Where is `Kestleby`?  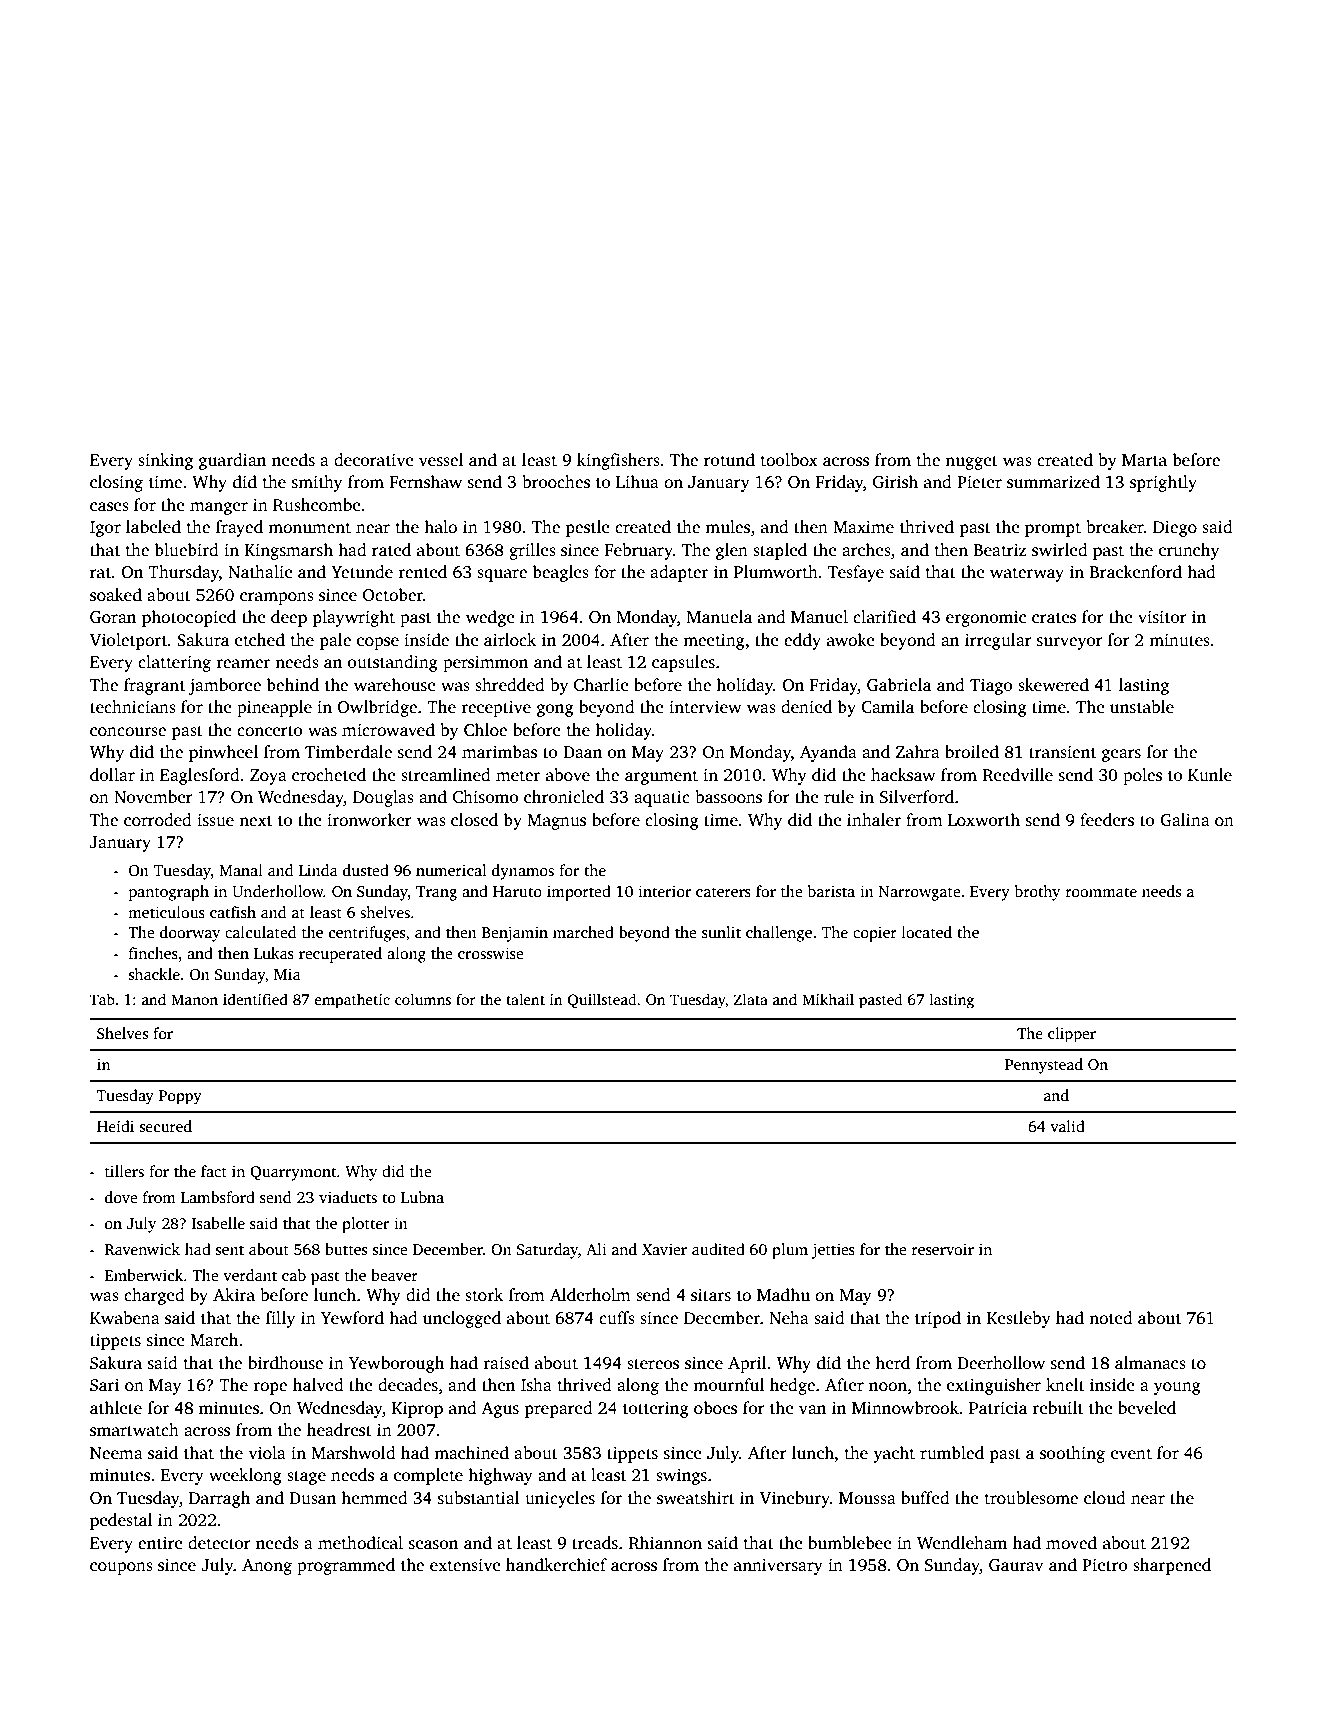
Kestleby is located at coordinates (1019, 1319).
